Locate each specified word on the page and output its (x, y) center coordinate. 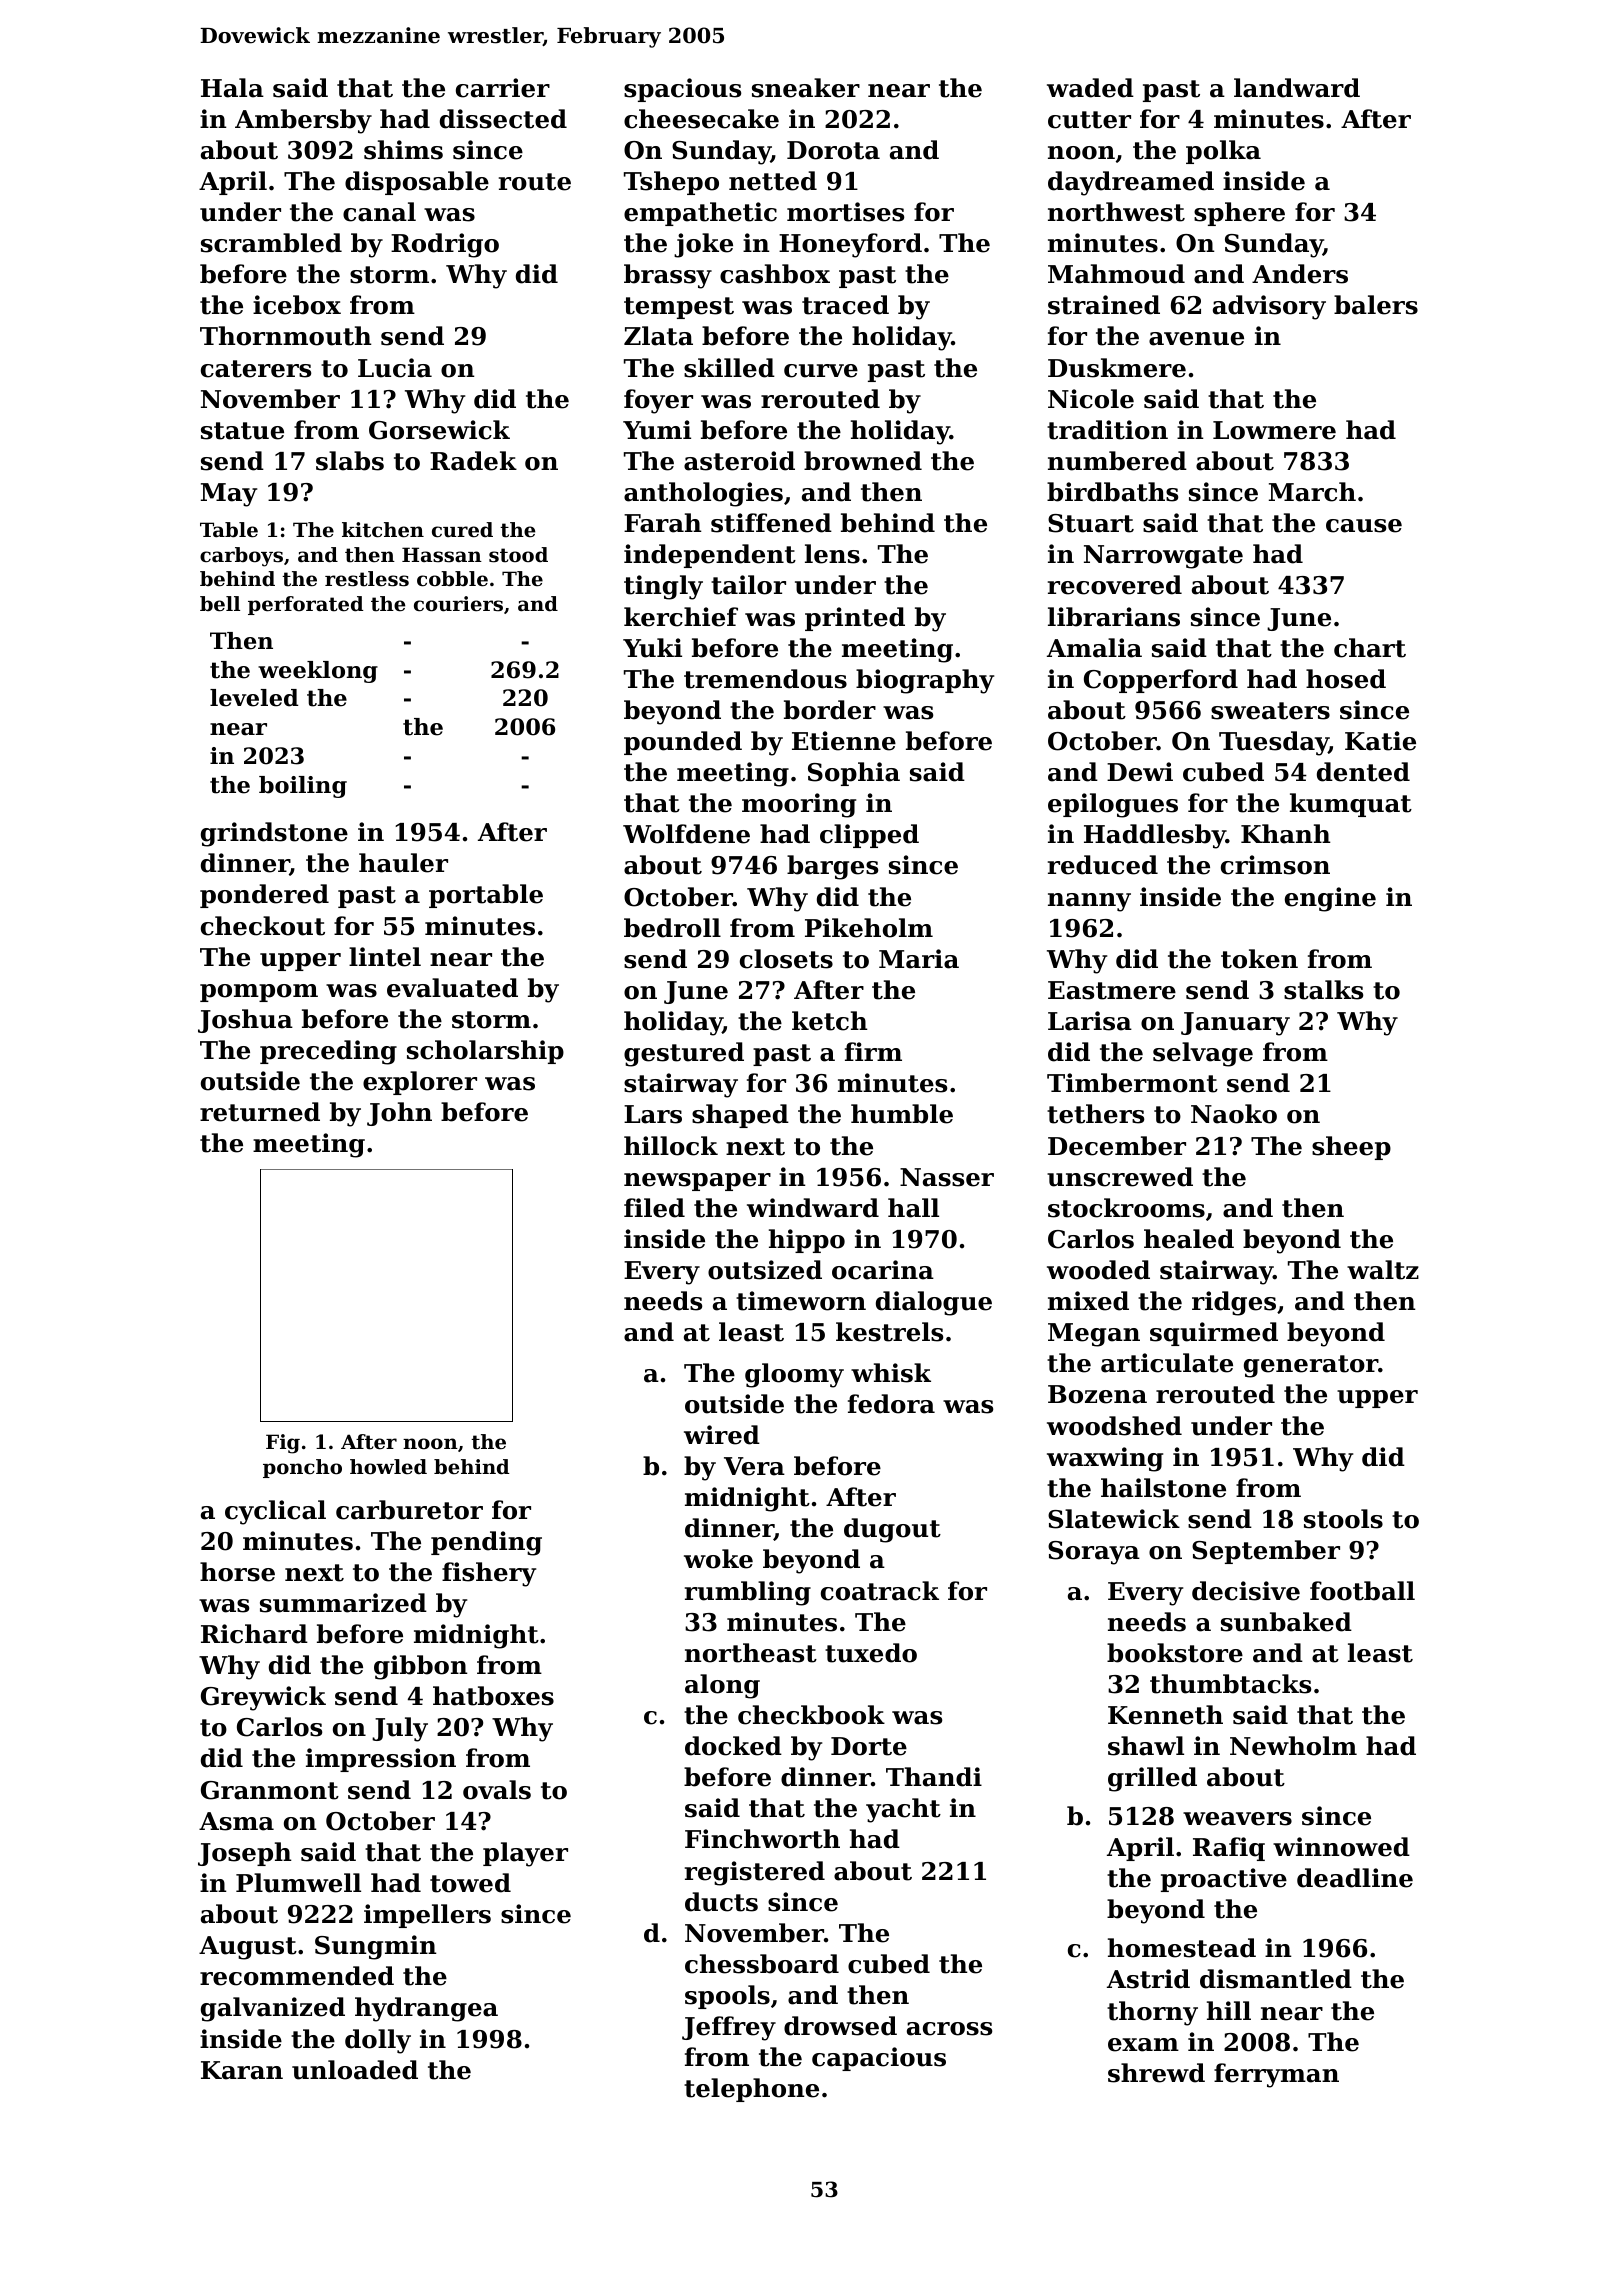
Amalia (1094, 648)
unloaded (355, 2070)
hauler (403, 863)
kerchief (681, 617)
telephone (751, 2090)
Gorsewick (439, 430)
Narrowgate (1163, 557)
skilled (729, 368)
